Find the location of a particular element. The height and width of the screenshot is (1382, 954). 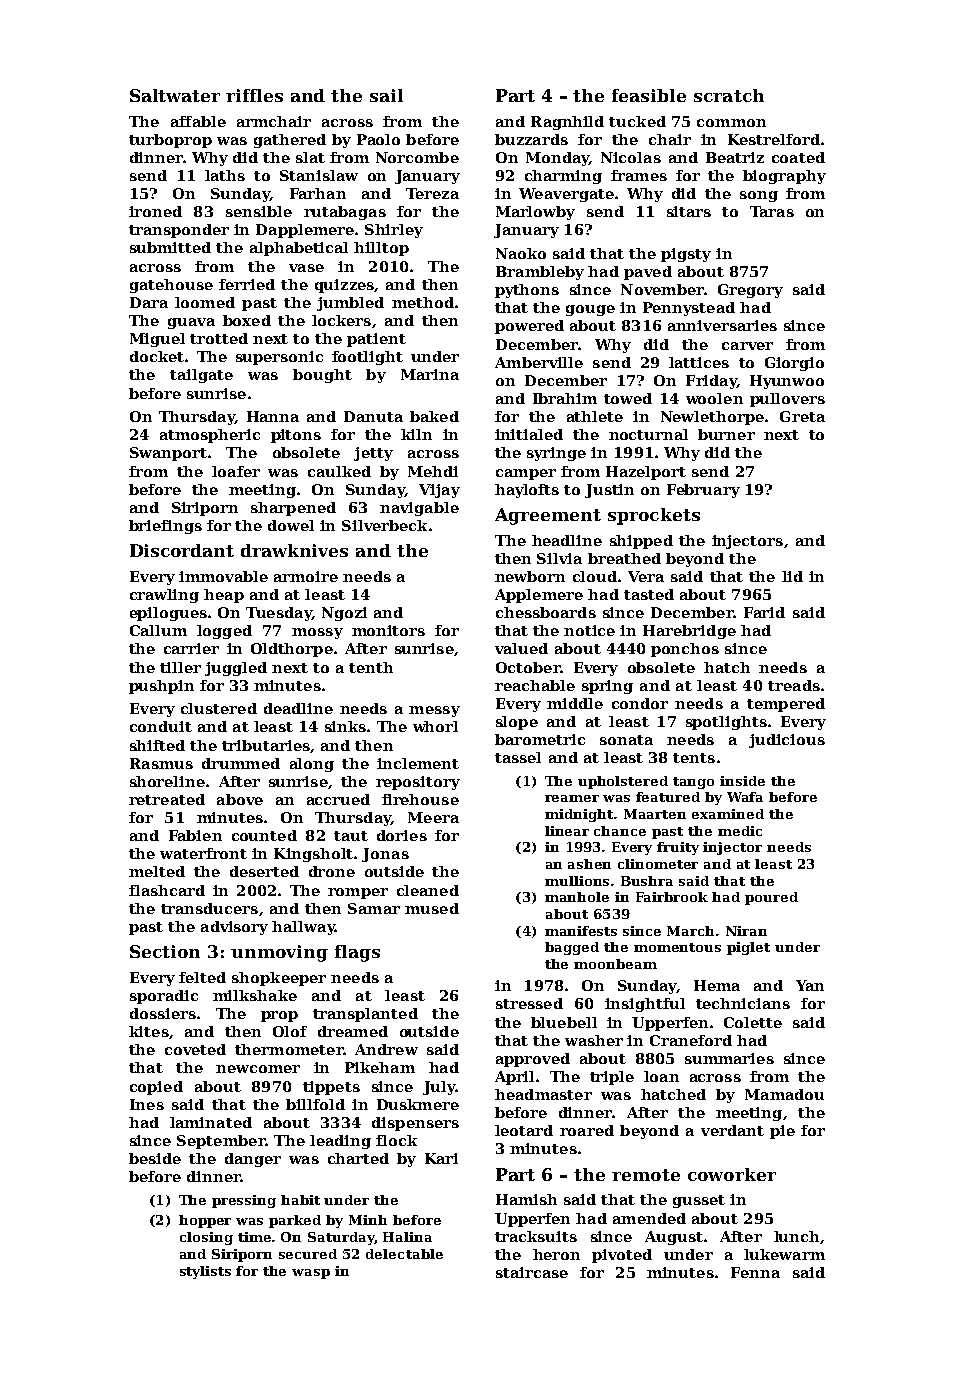

Miguel is located at coordinates (157, 340).
